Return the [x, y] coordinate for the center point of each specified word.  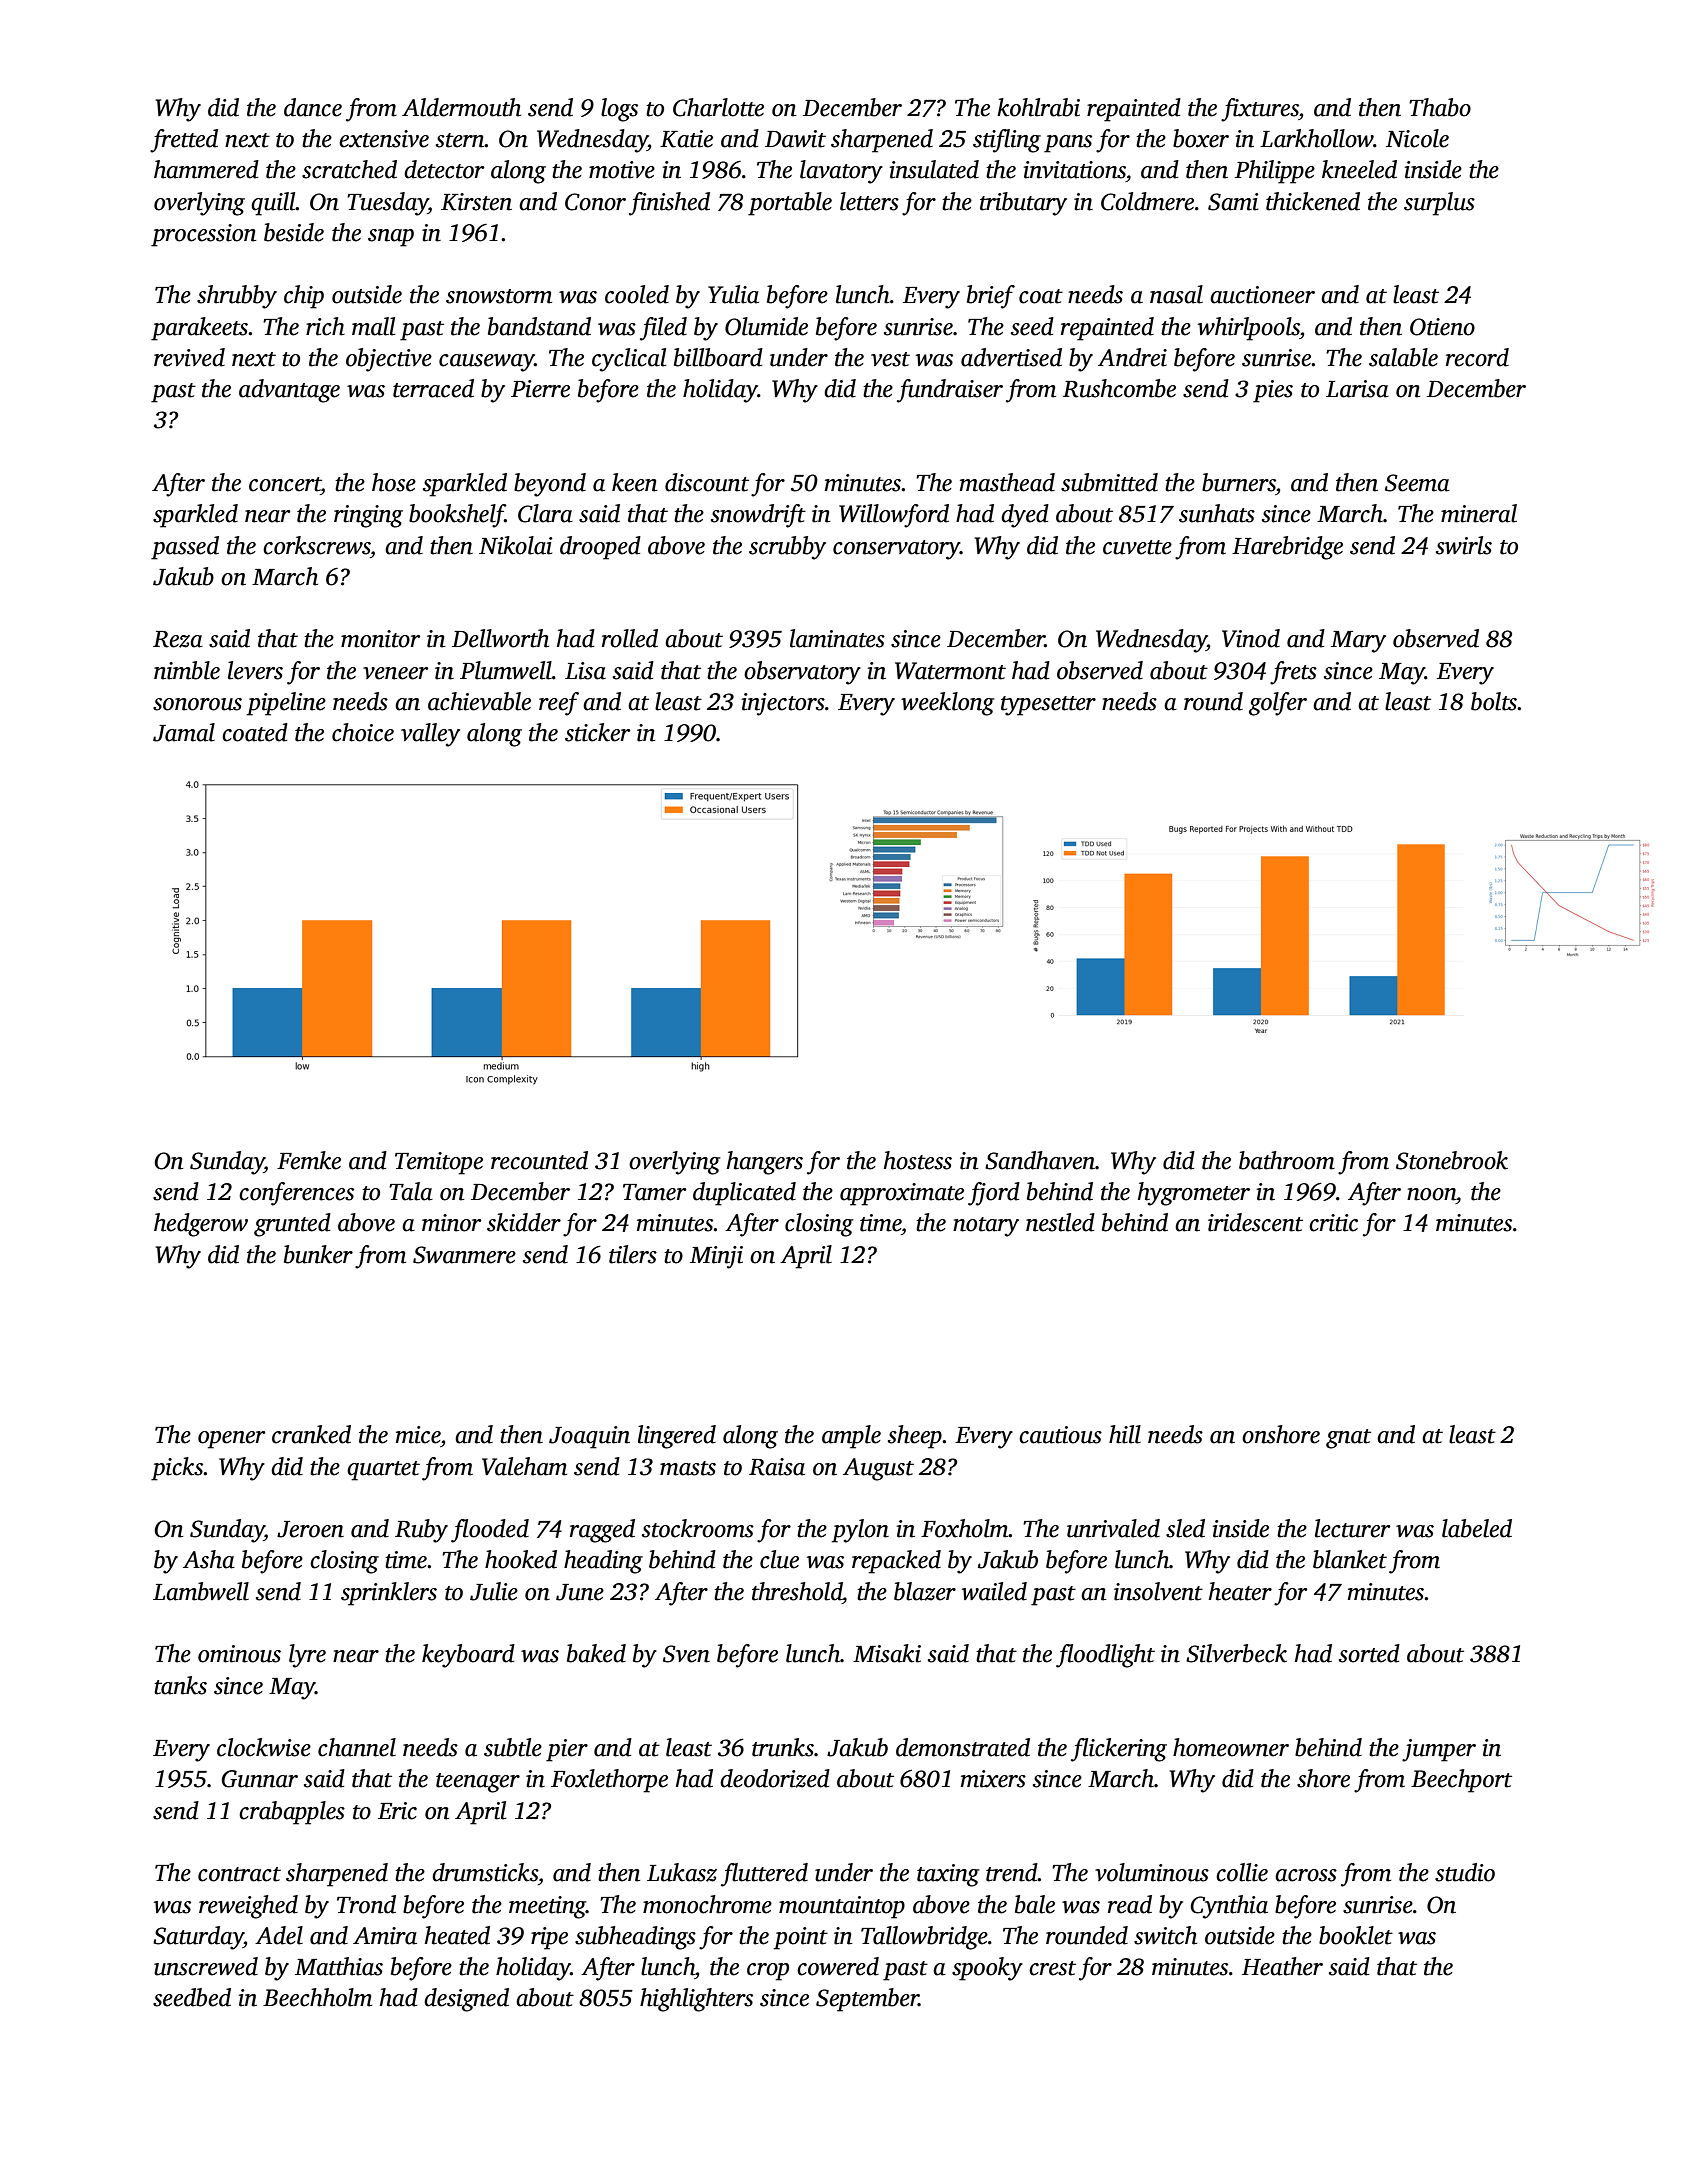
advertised [1011, 357]
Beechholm [317, 1997]
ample [851, 1437]
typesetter [1048, 706]
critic [1333, 1223]
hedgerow [201, 1225]
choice [363, 732]
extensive [384, 139]
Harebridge [1287, 548]
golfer [1278, 704]
